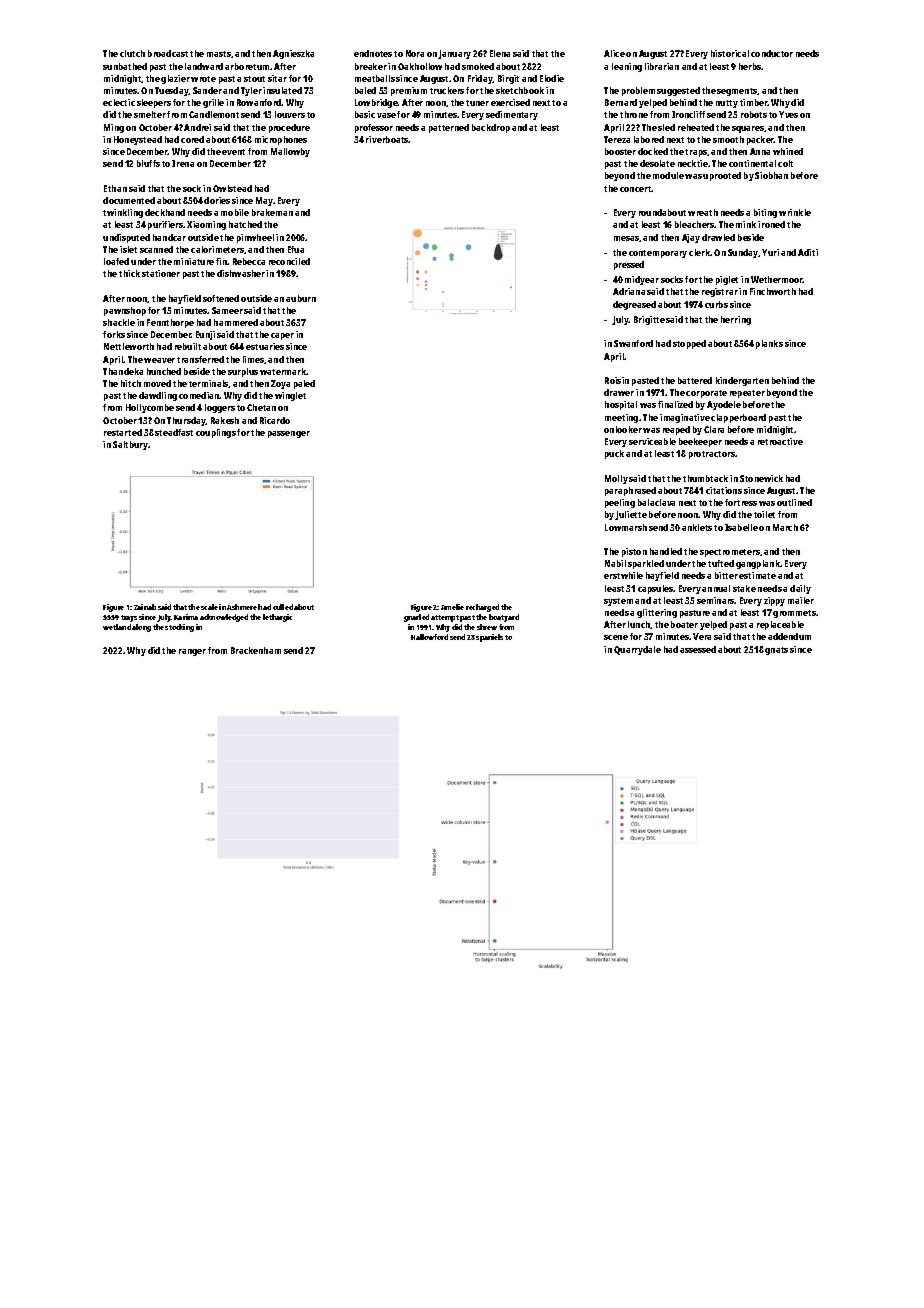 This screenshot has width=924, height=1308. What do you see at coordinates (512, 115) in the screenshot?
I see `sedimentary` at bounding box center [512, 115].
